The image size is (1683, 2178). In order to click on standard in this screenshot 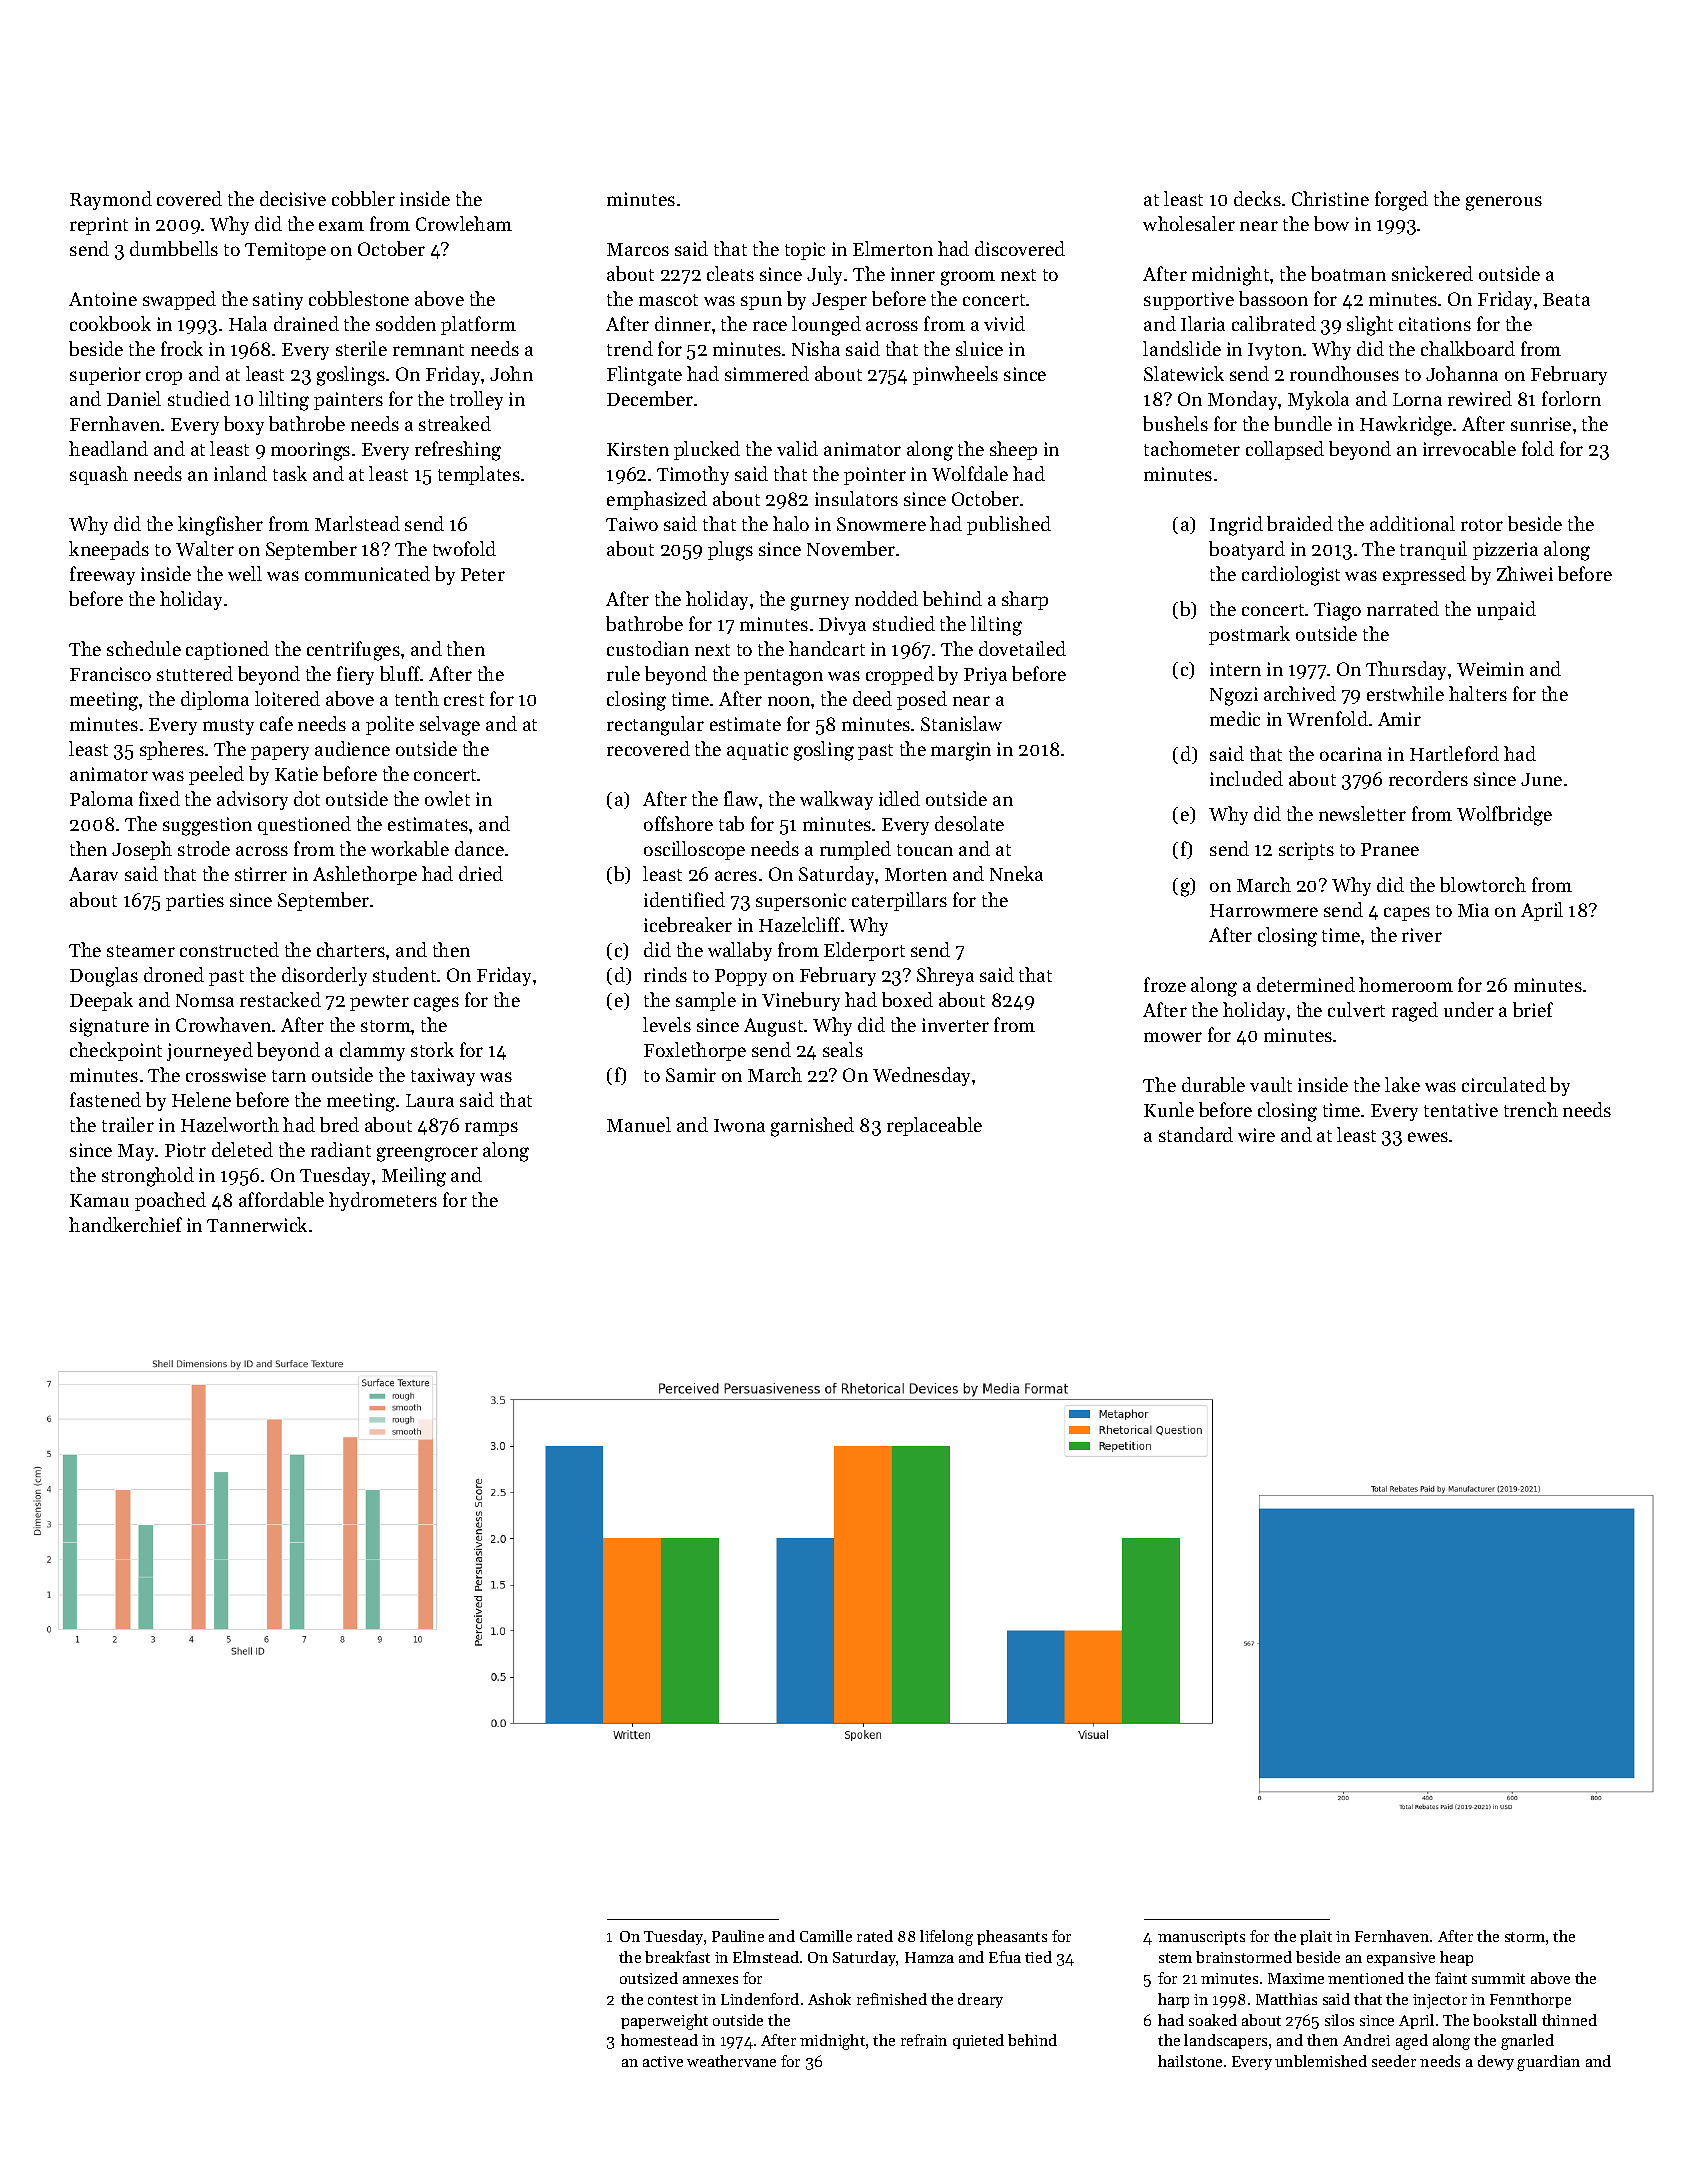, I will do `click(1196, 1134)`.
